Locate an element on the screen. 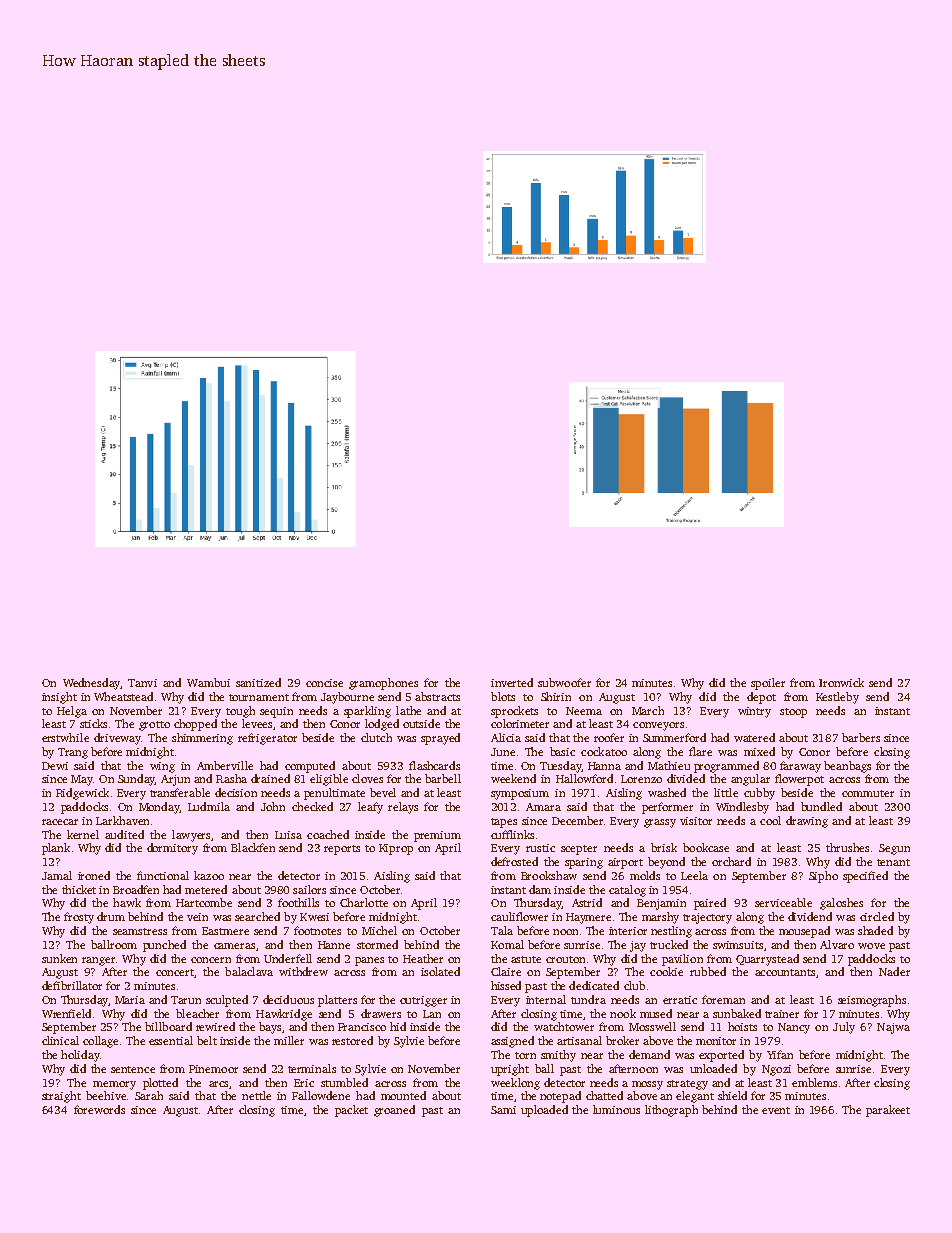  forewords is located at coordinates (99, 1109).
